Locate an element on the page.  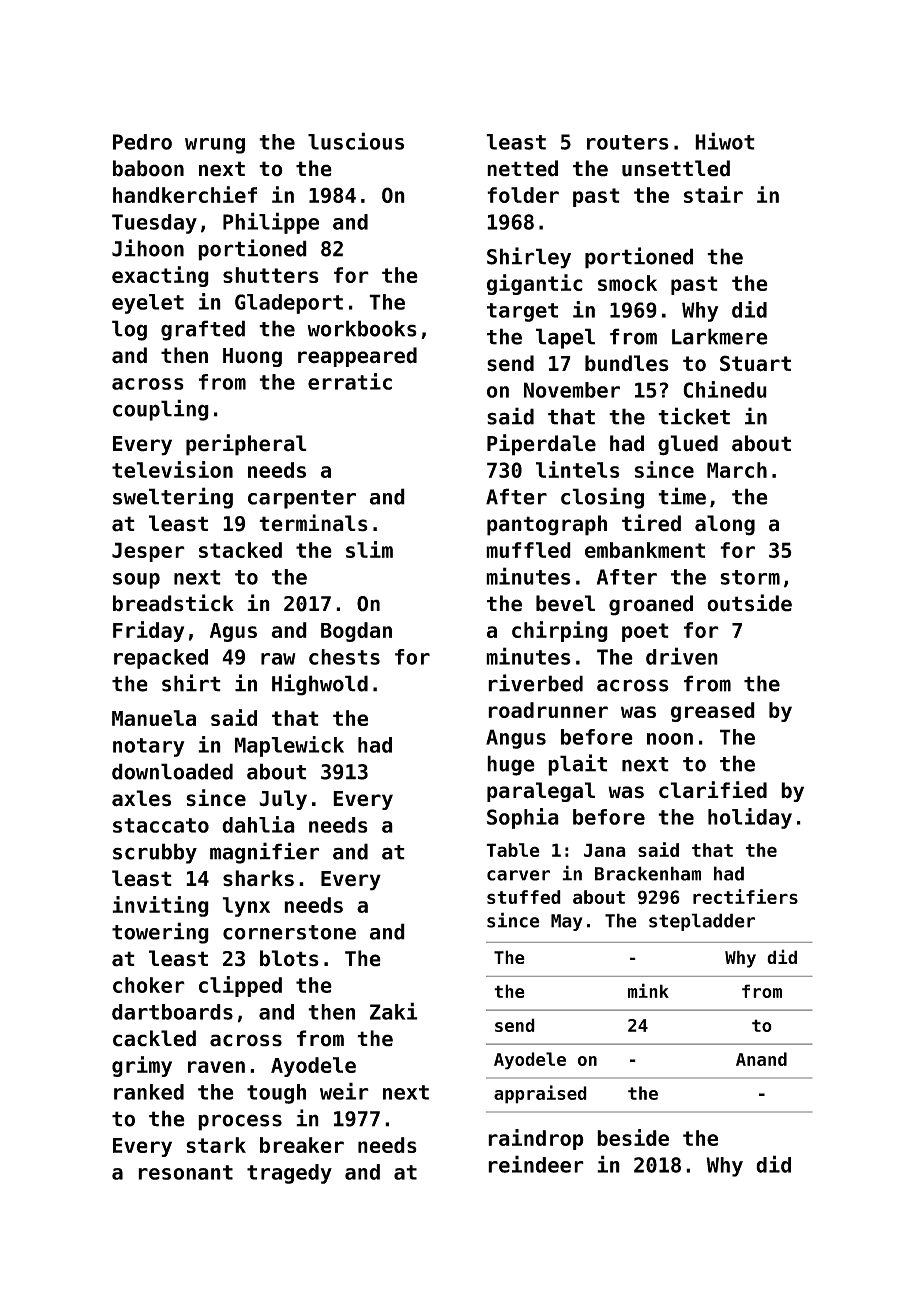
scrubby is located at coordinates (155, 853).
